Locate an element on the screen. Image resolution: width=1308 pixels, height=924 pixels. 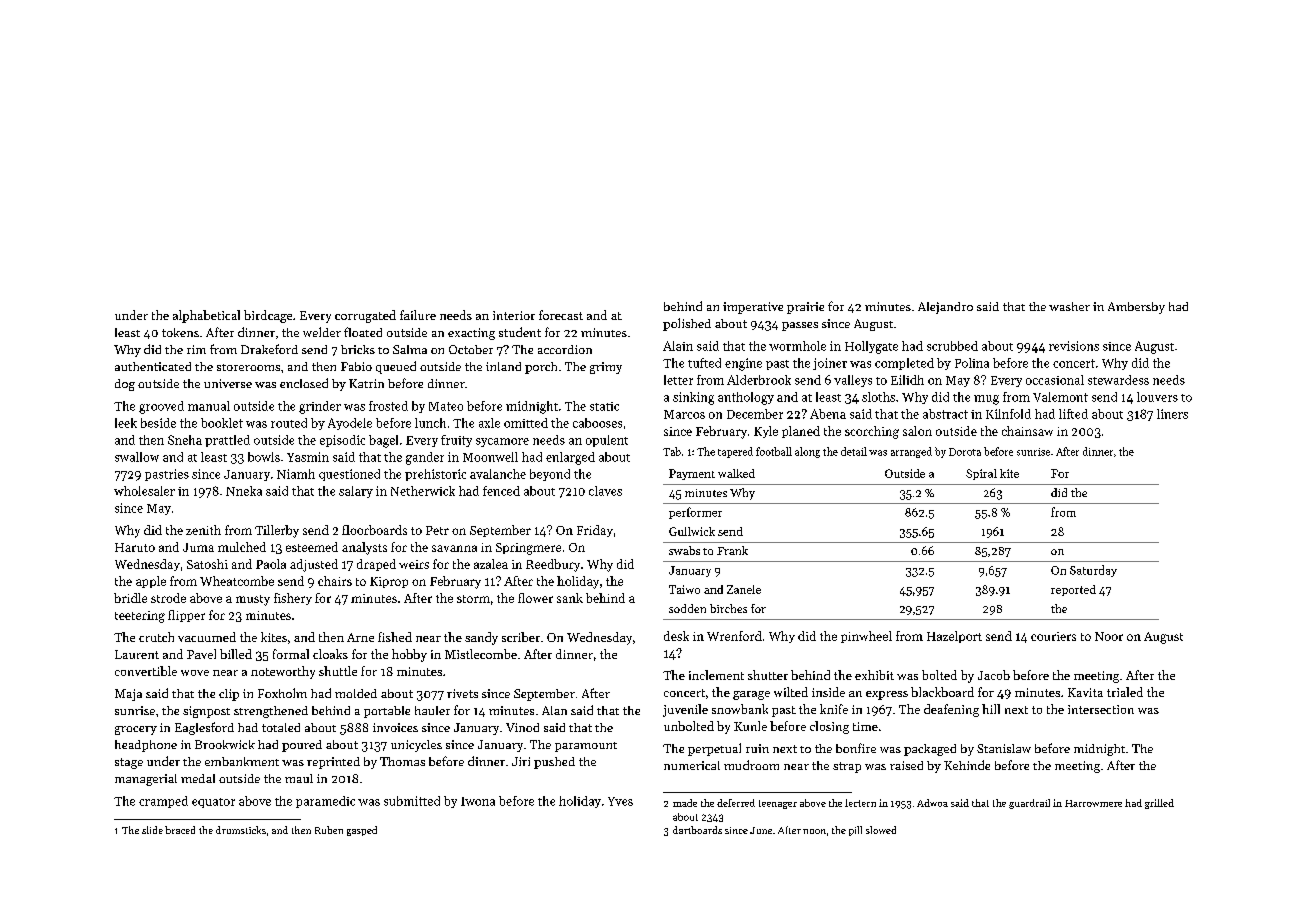
teetering is located at coordinates (140, 617).
